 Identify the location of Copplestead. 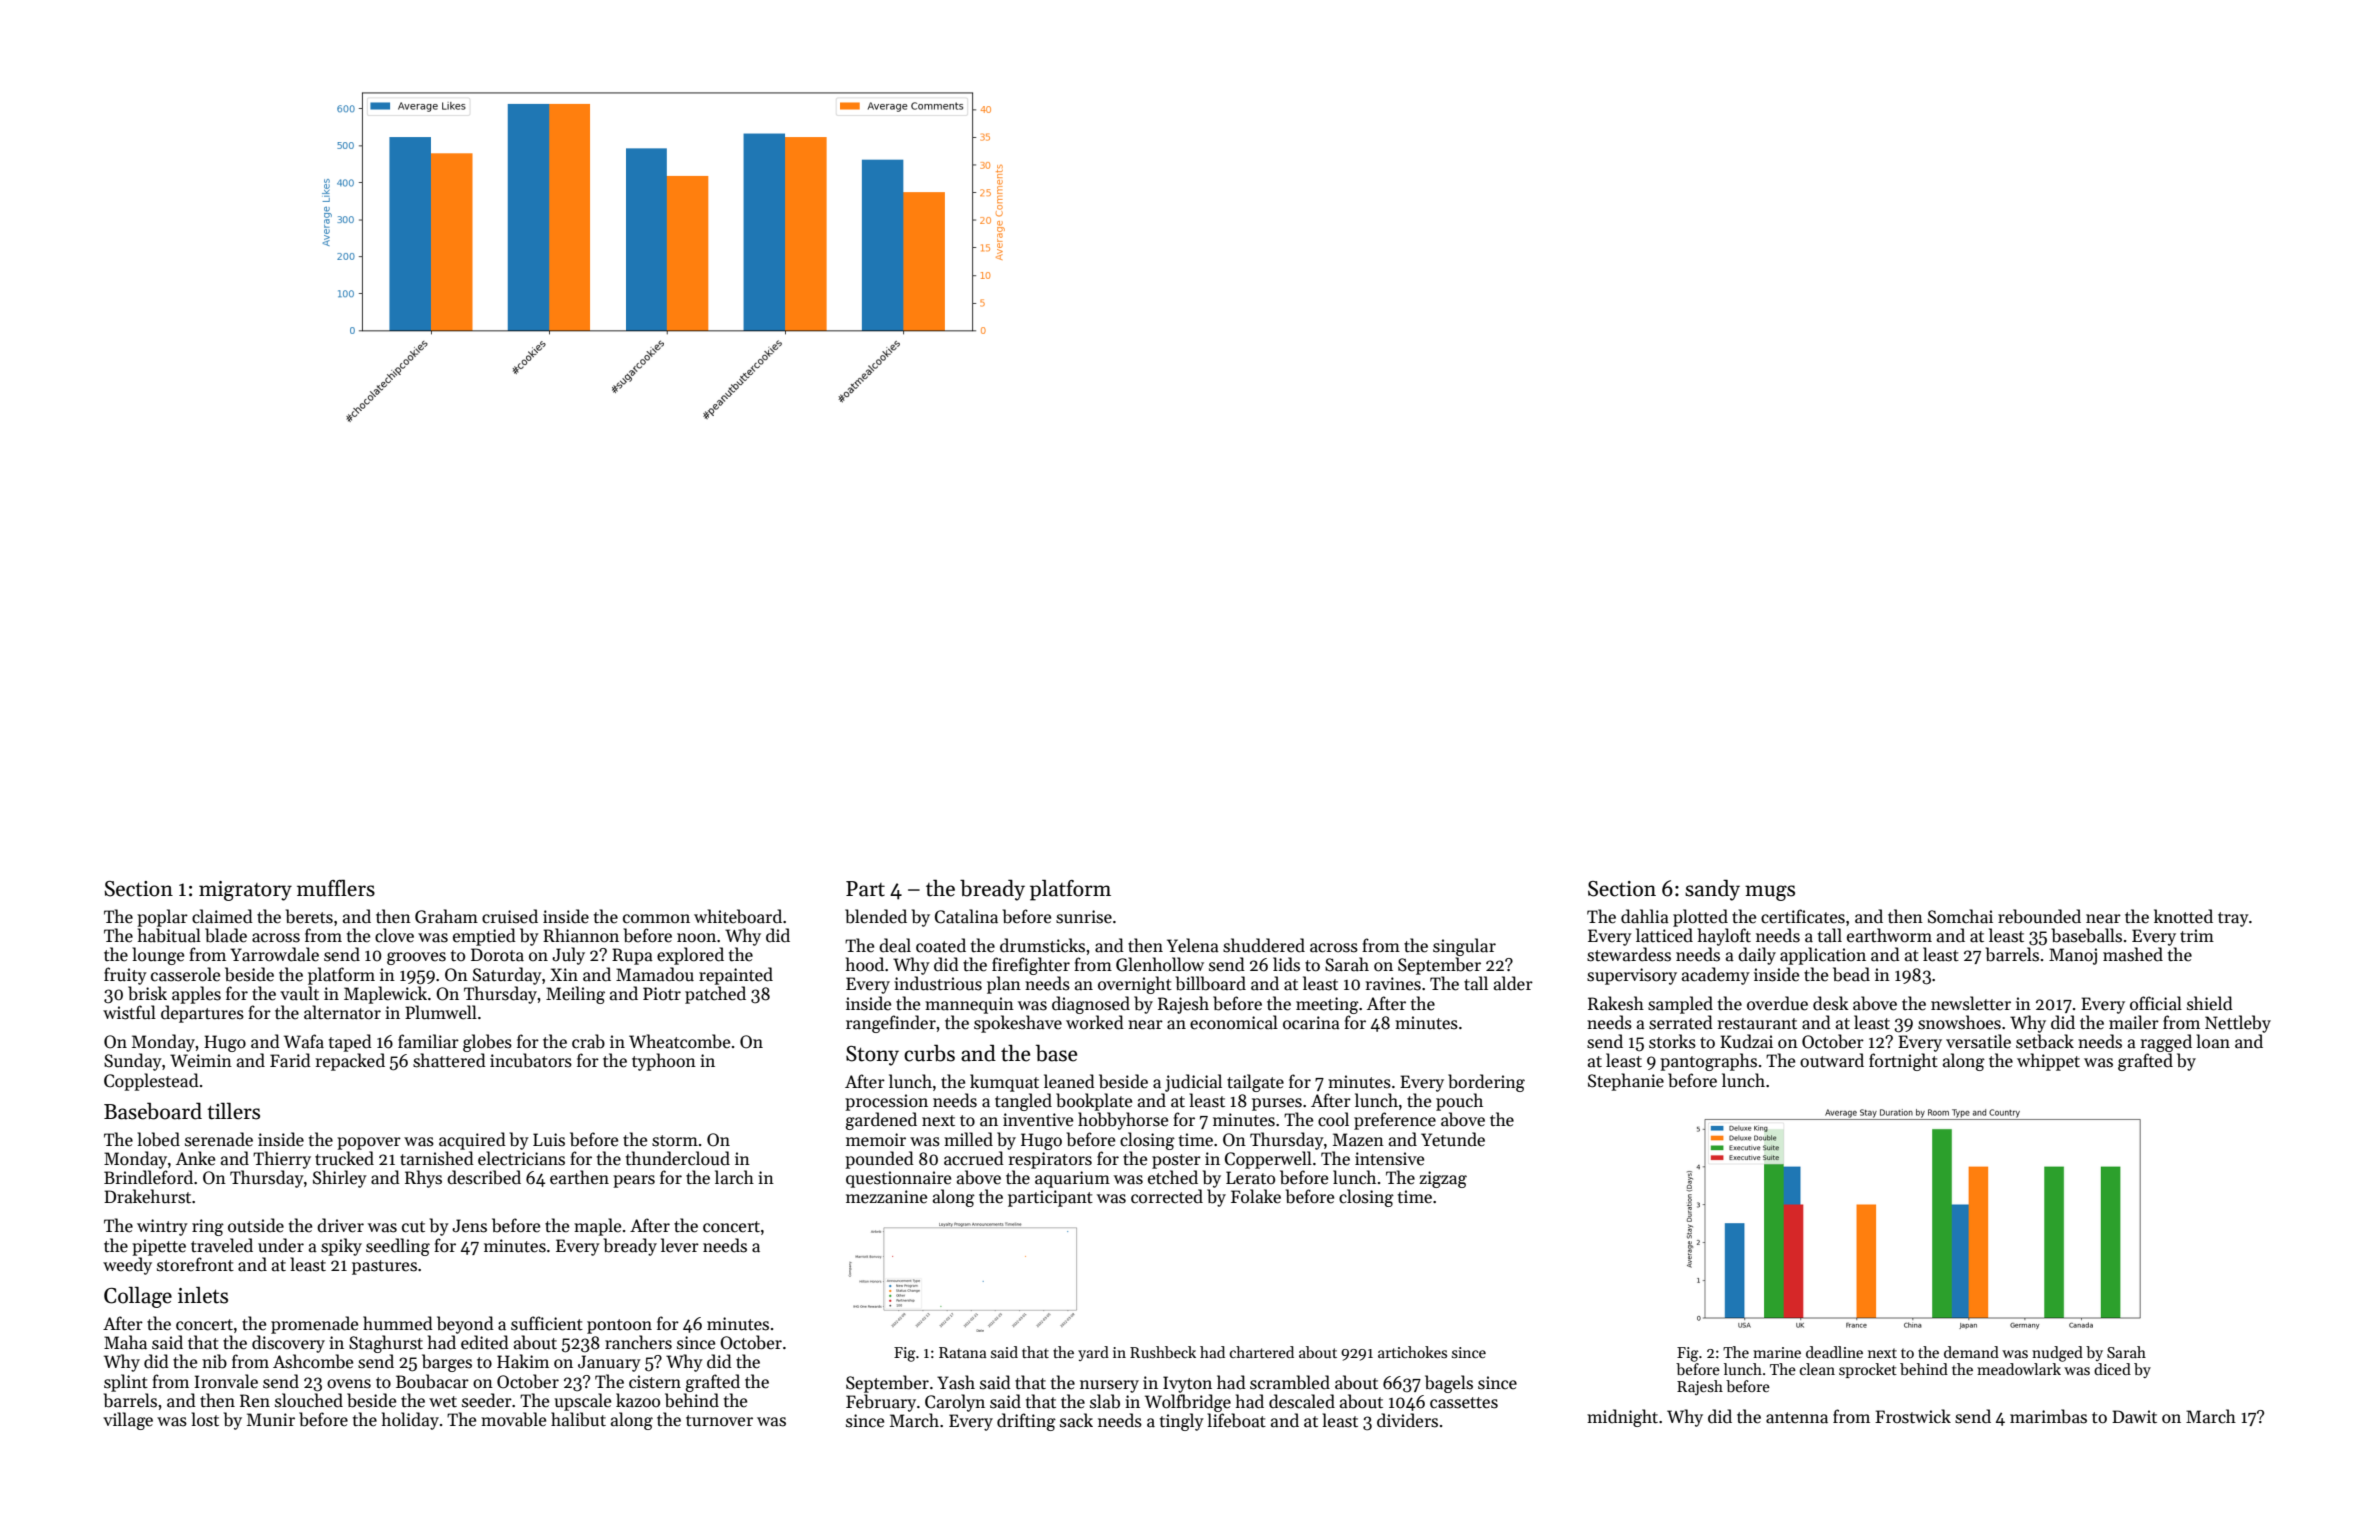
(151, 1082).
